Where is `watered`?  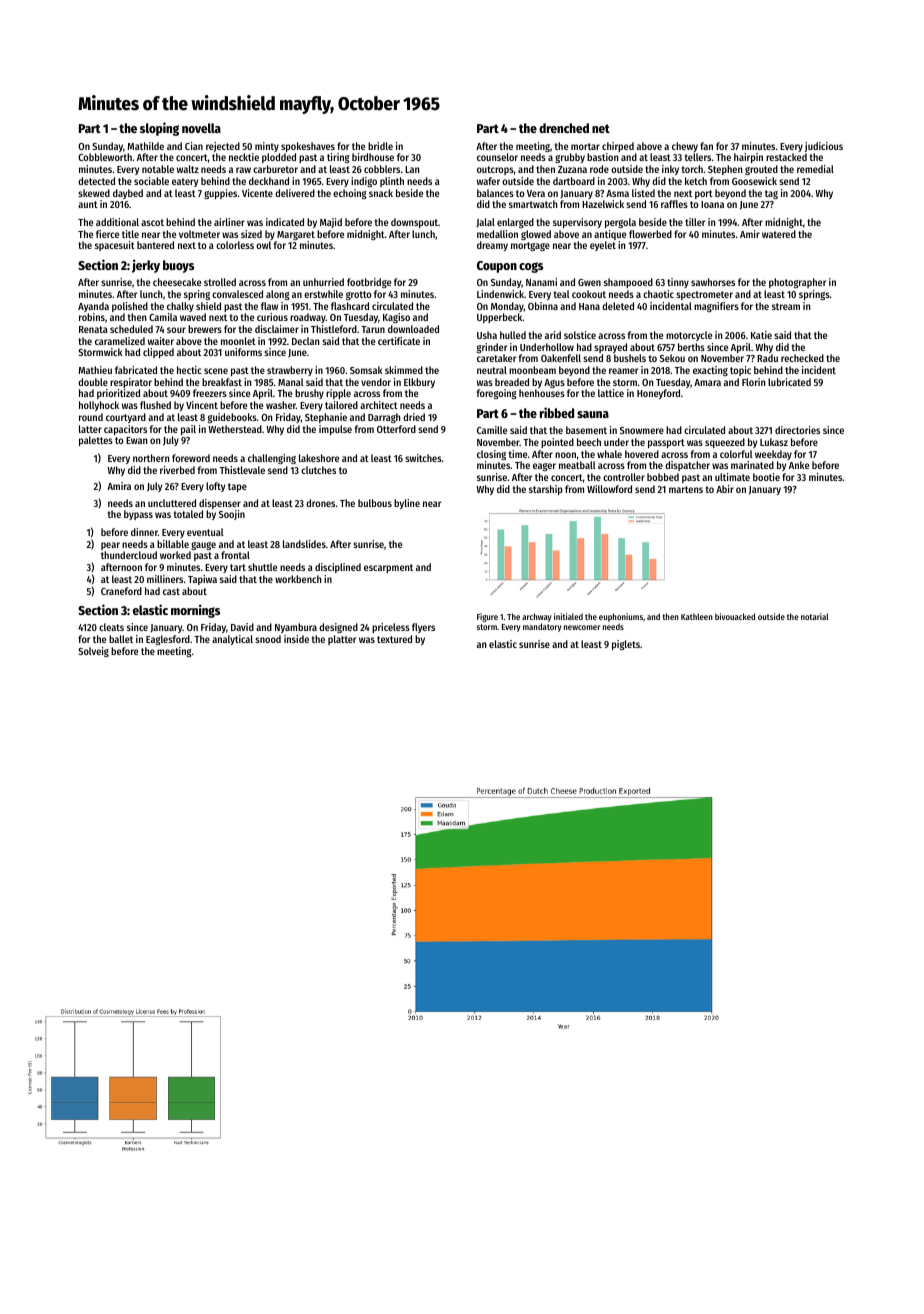
watered is located at coordinates (779, 234).
